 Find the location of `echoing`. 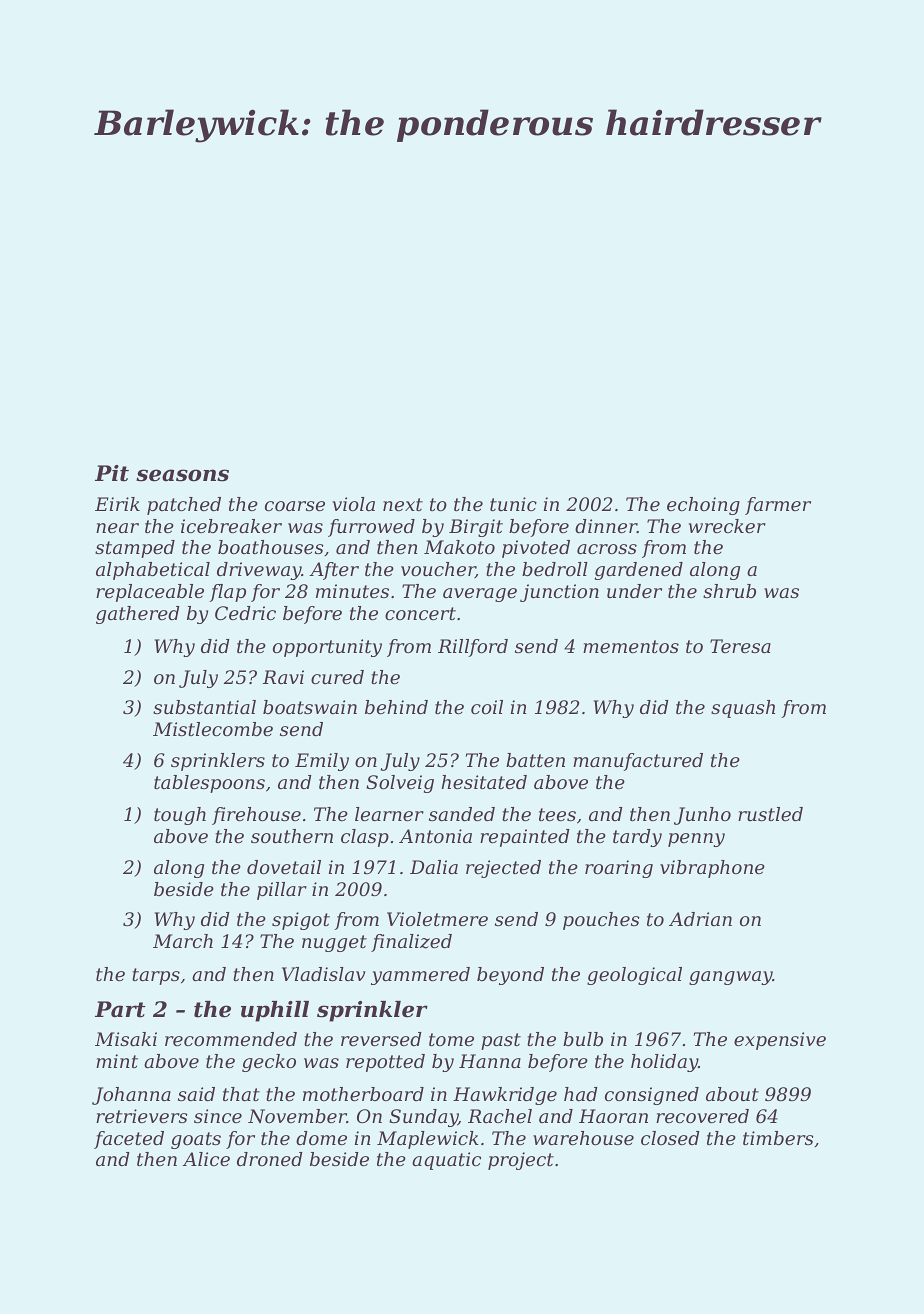

echoing is located at coordinates (703, 506).
